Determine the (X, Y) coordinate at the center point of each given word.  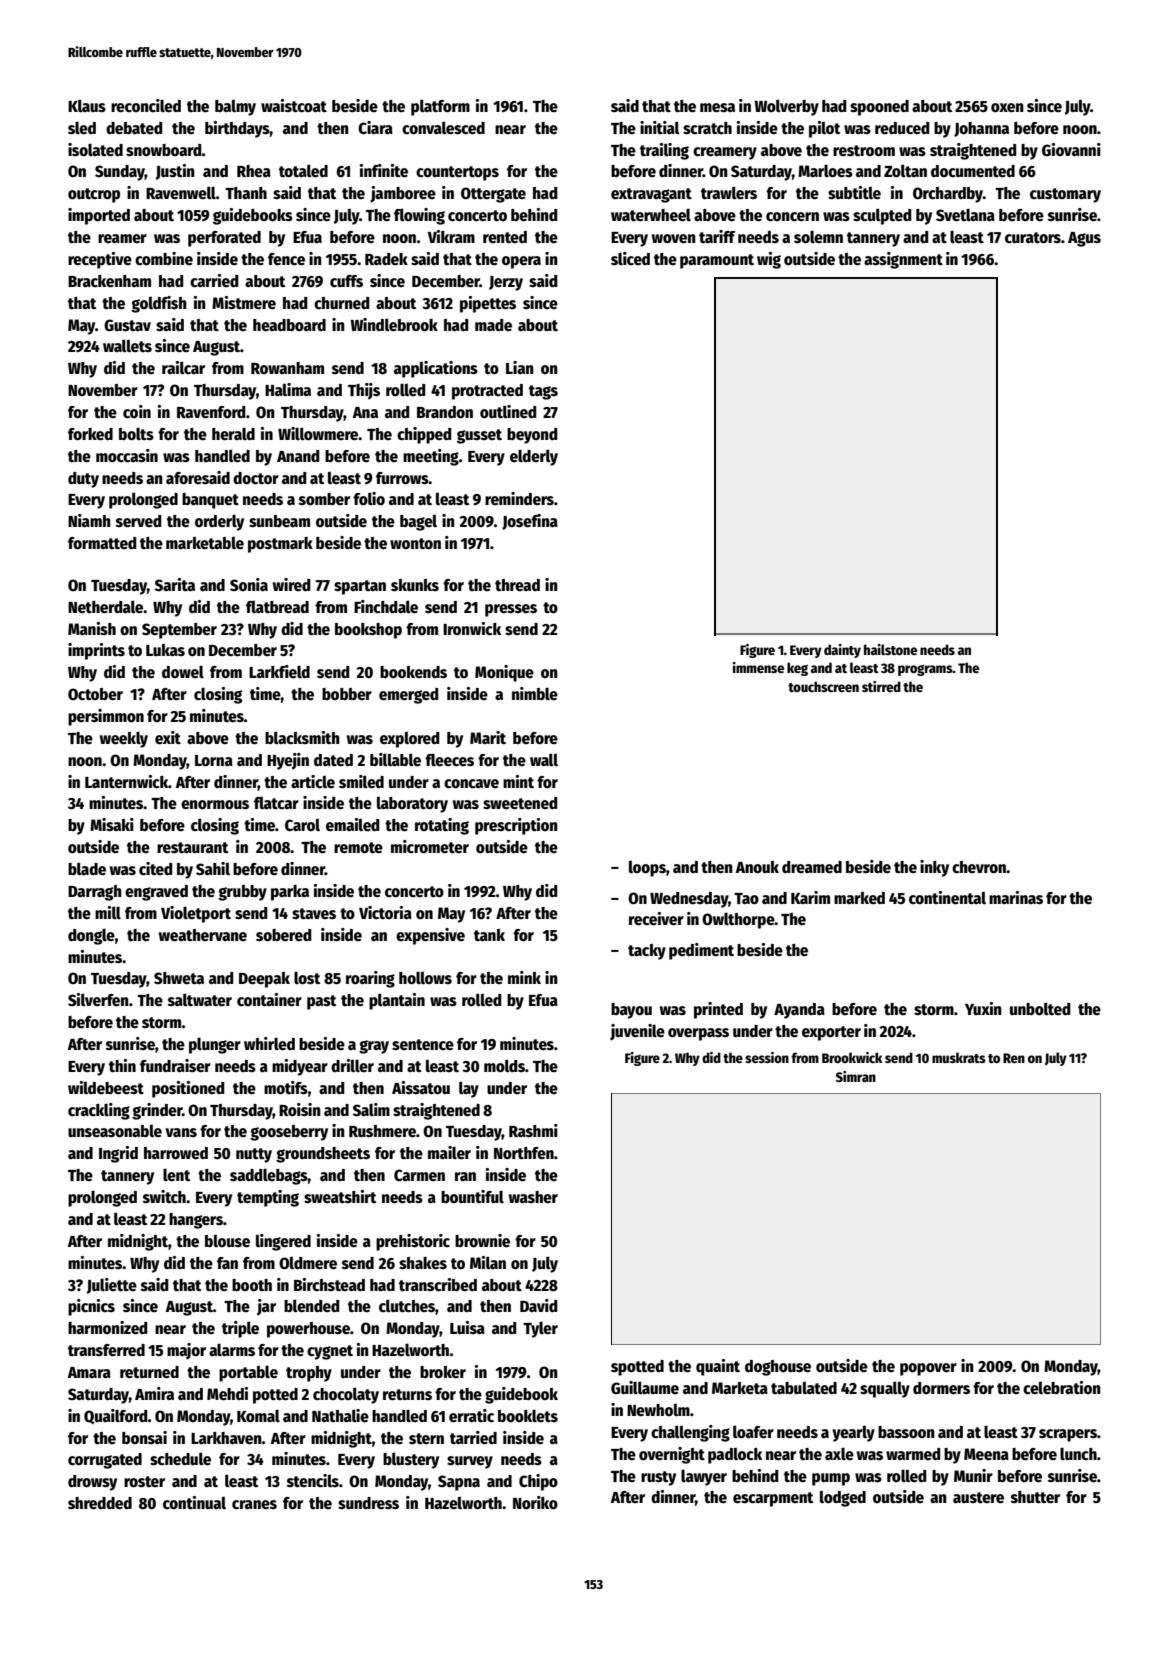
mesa (717, 108)
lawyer (704, 1477)
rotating (442, 826)
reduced (902, 128)
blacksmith (302, 737)
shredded (100, 1503)
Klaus (87, 105)
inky (934, 868)
